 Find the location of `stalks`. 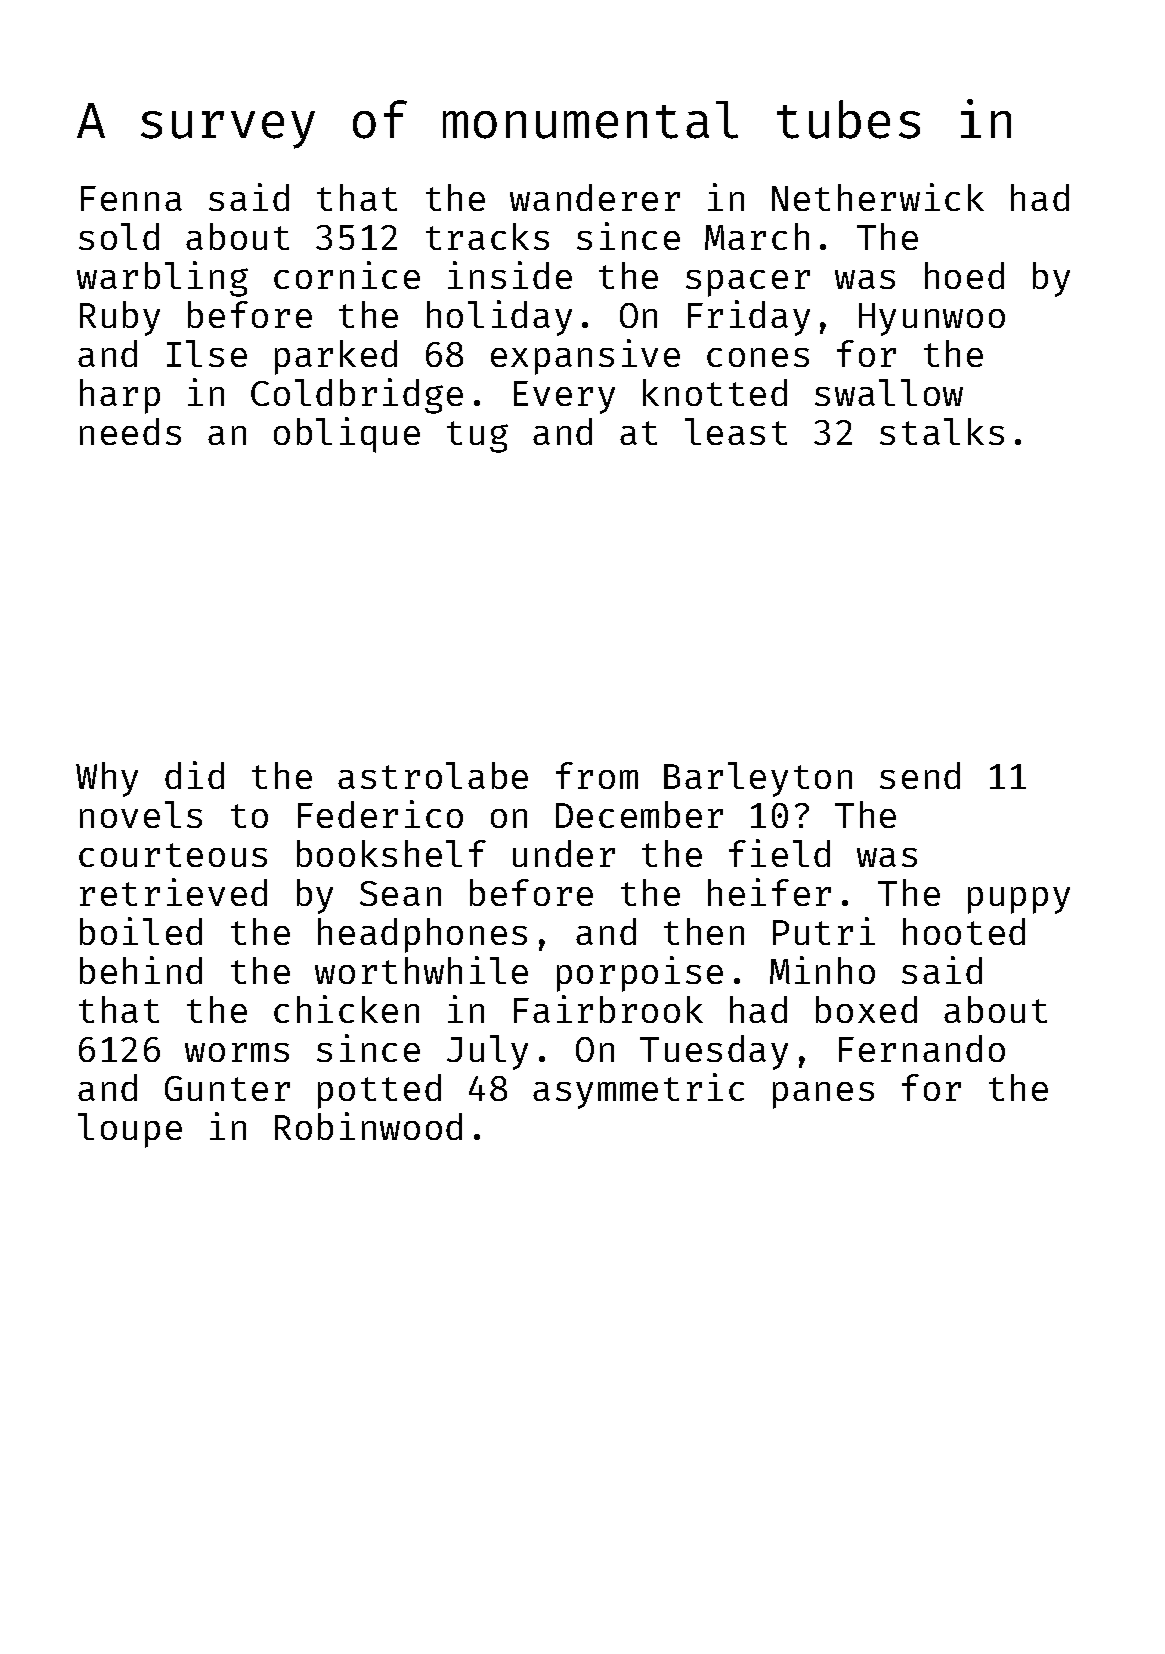

stalks is located at coordinates (942, 431).
